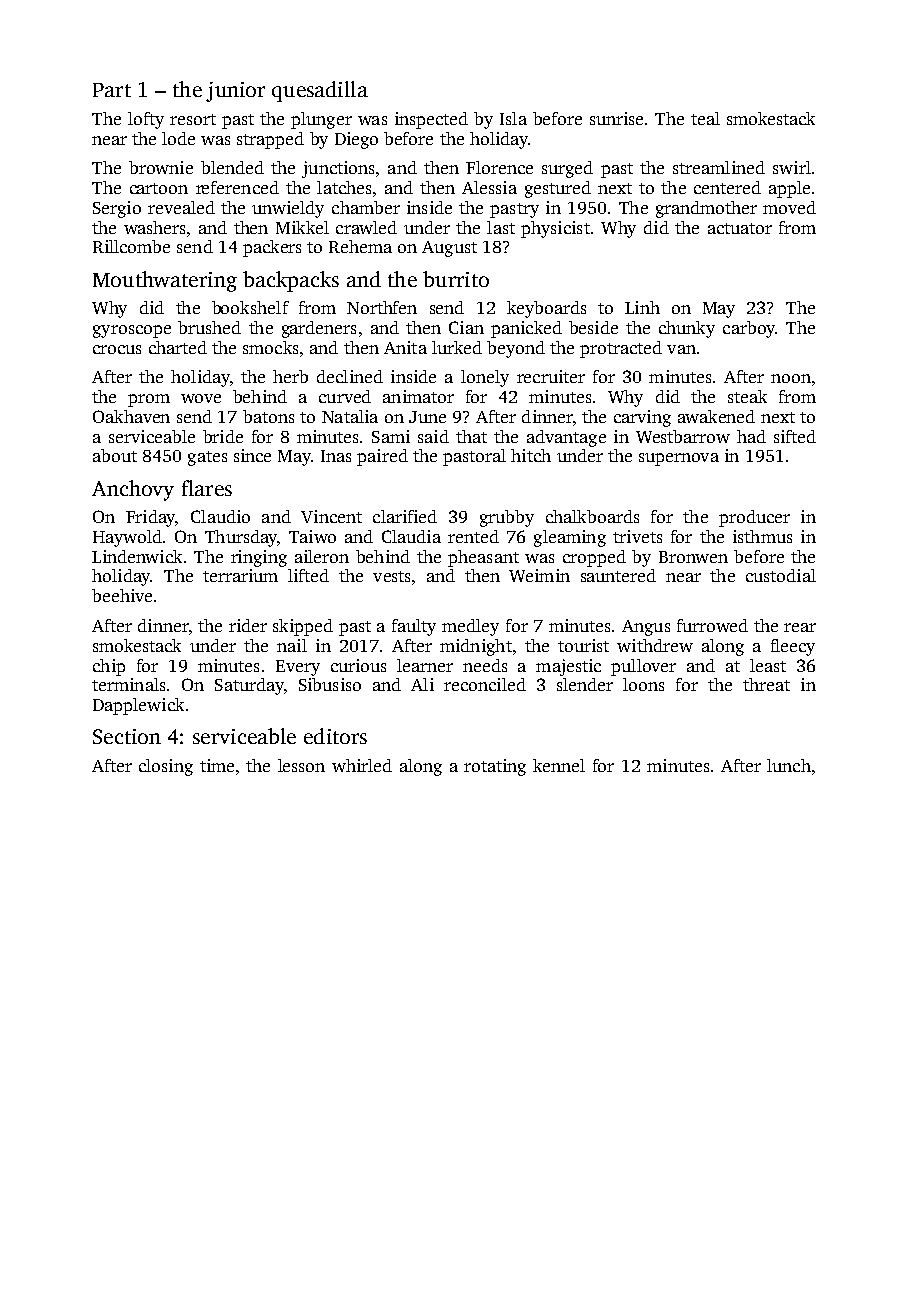 The image size is (908, 1316). I want to click on Haywold, so click(127, 538).
